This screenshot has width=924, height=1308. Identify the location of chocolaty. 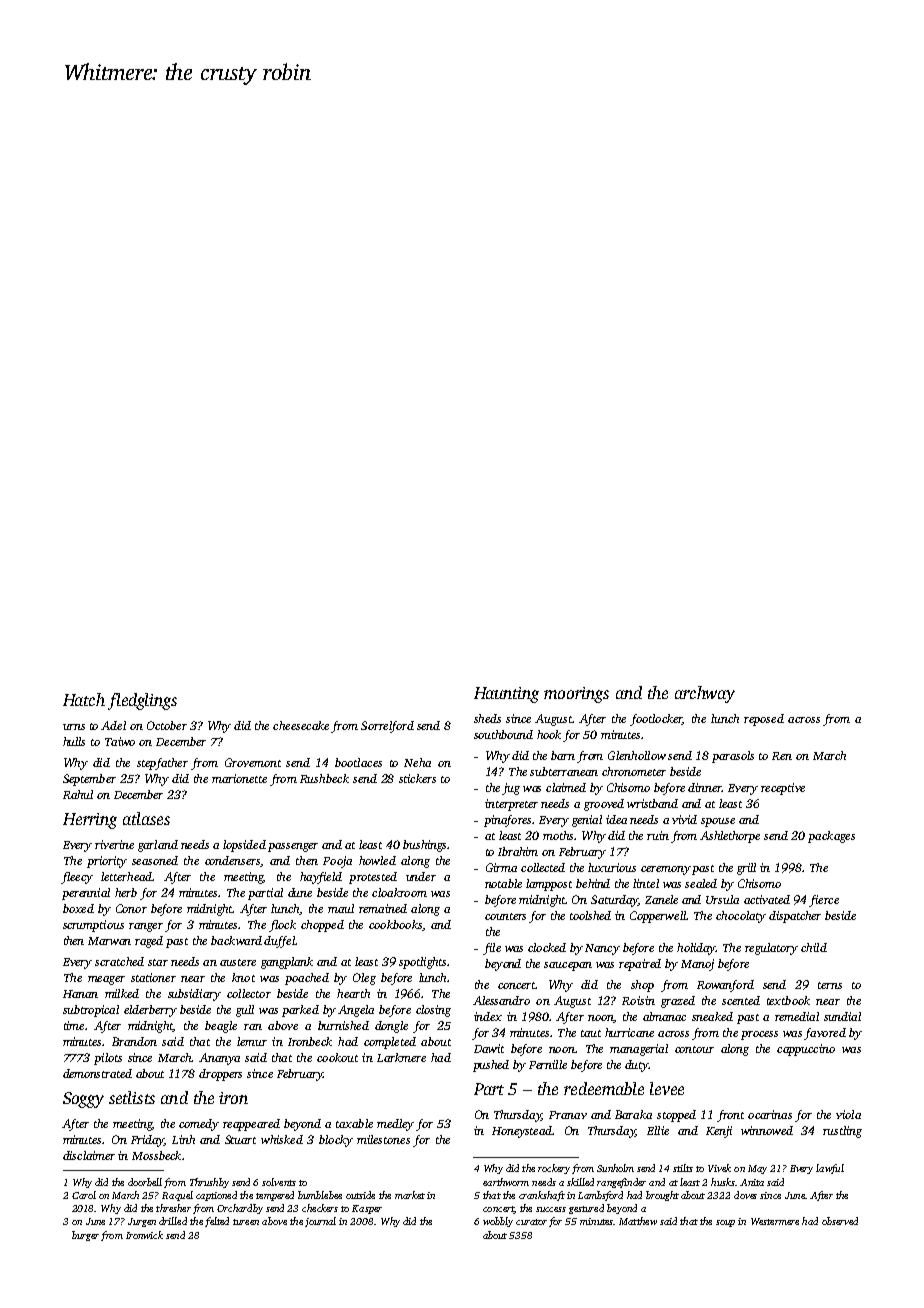
(741, 917).
